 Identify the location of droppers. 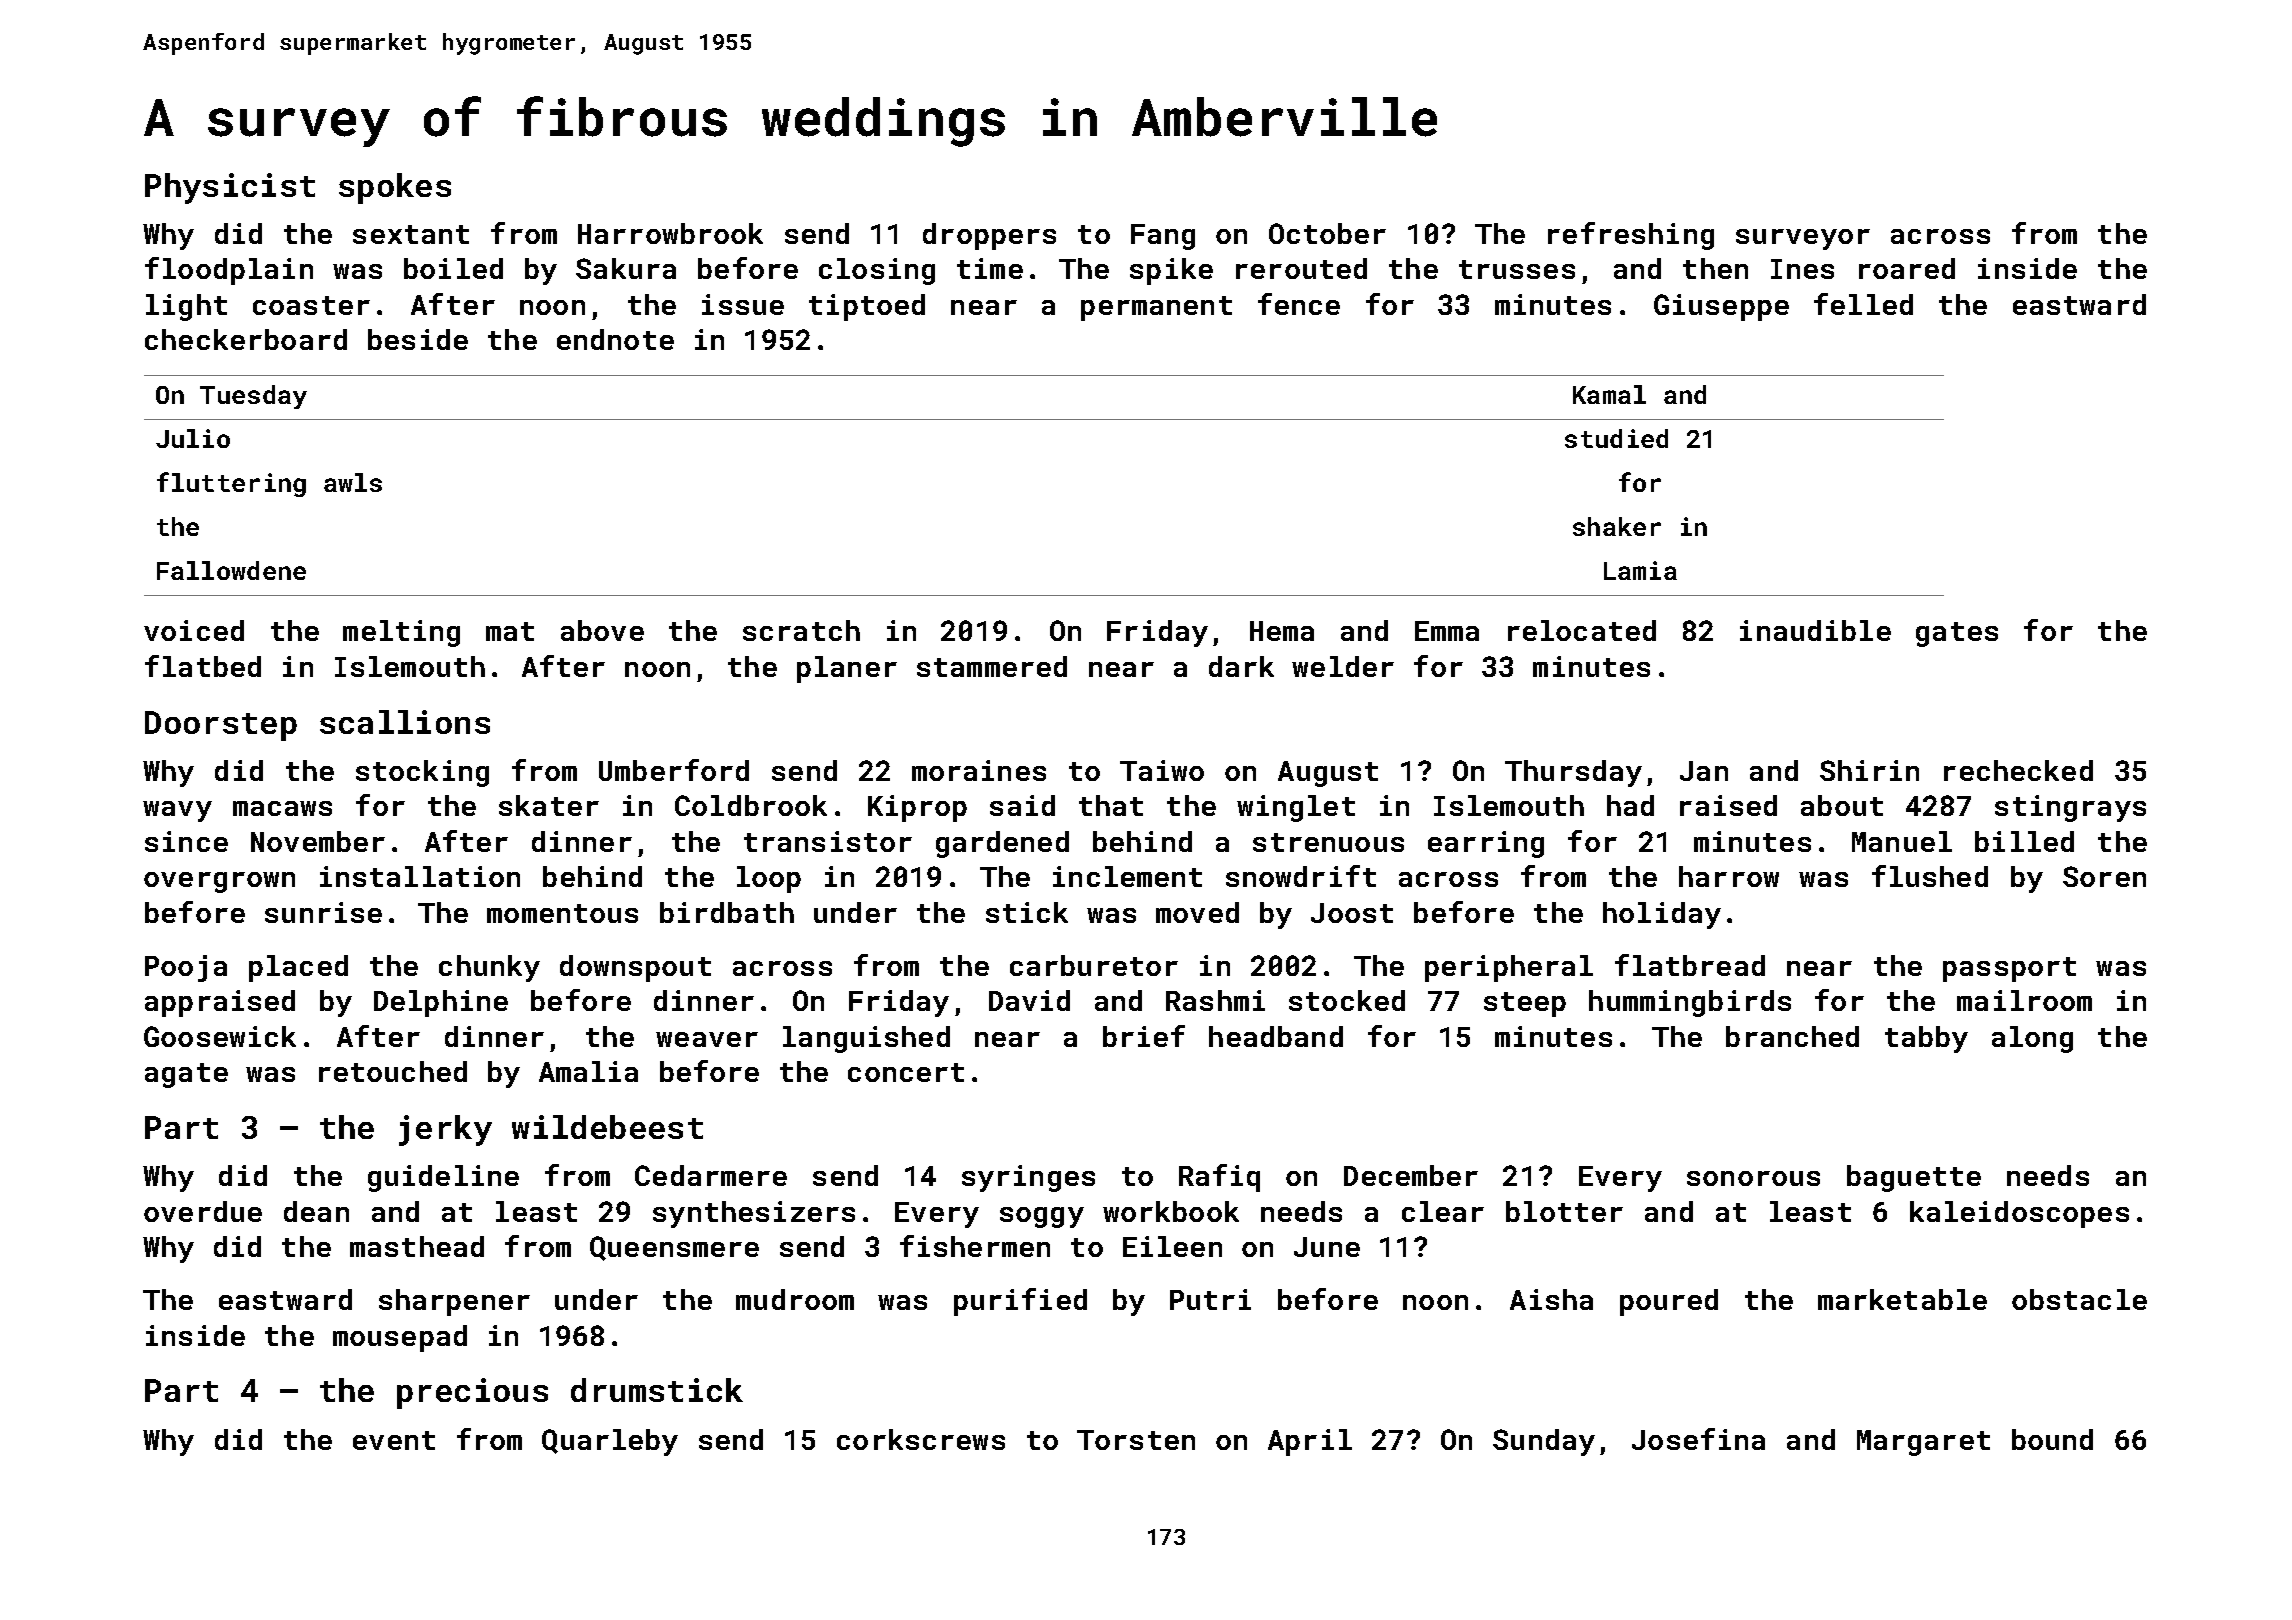
(989, 236).
